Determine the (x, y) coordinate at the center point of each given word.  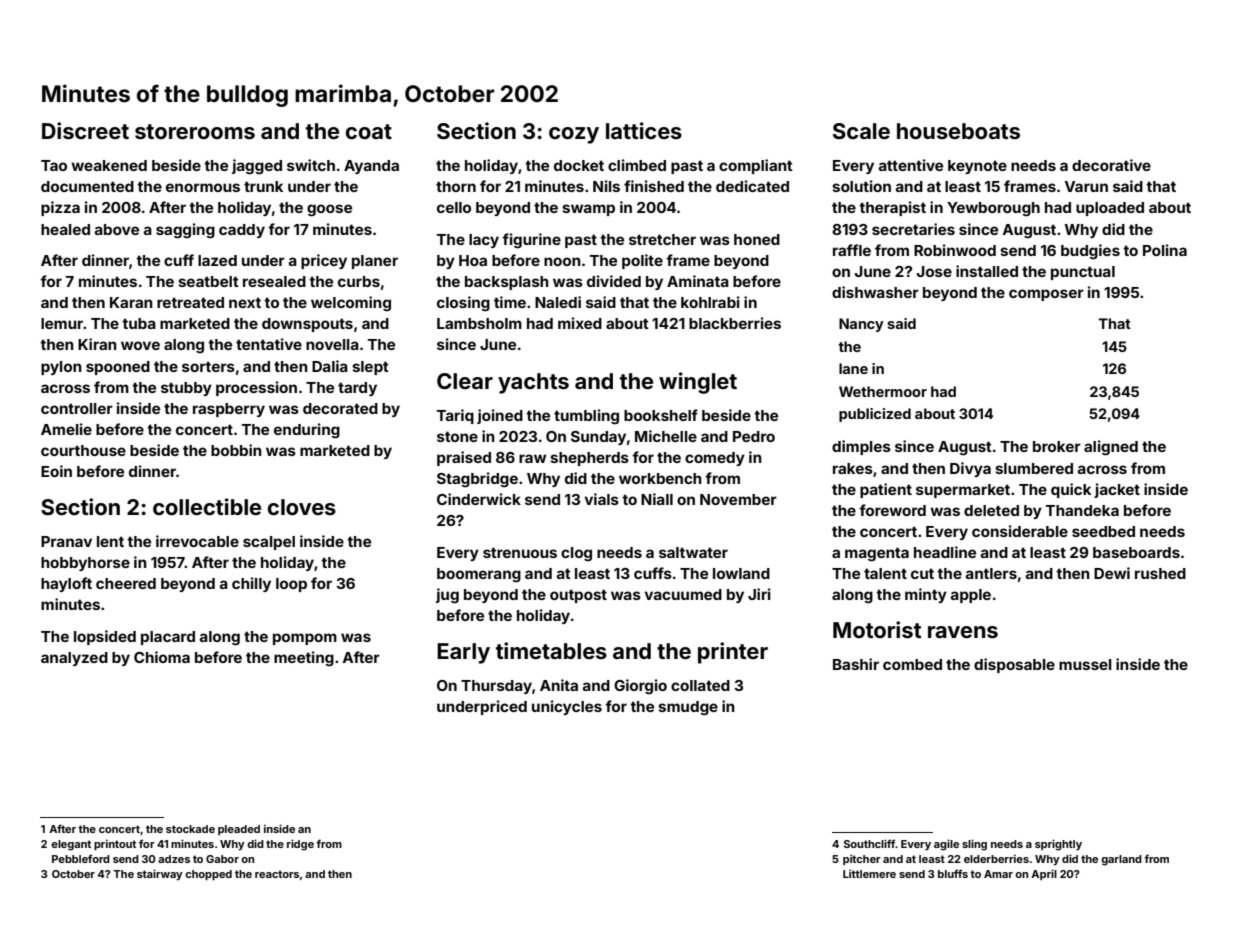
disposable (1014, 665)
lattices (644, 130)
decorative (1111, 165)
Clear (465, 381)
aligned (1111, 448)
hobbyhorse (85, 564)
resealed (274, 281)
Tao (54, 165)
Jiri (759, 594)
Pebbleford (81, 858)
